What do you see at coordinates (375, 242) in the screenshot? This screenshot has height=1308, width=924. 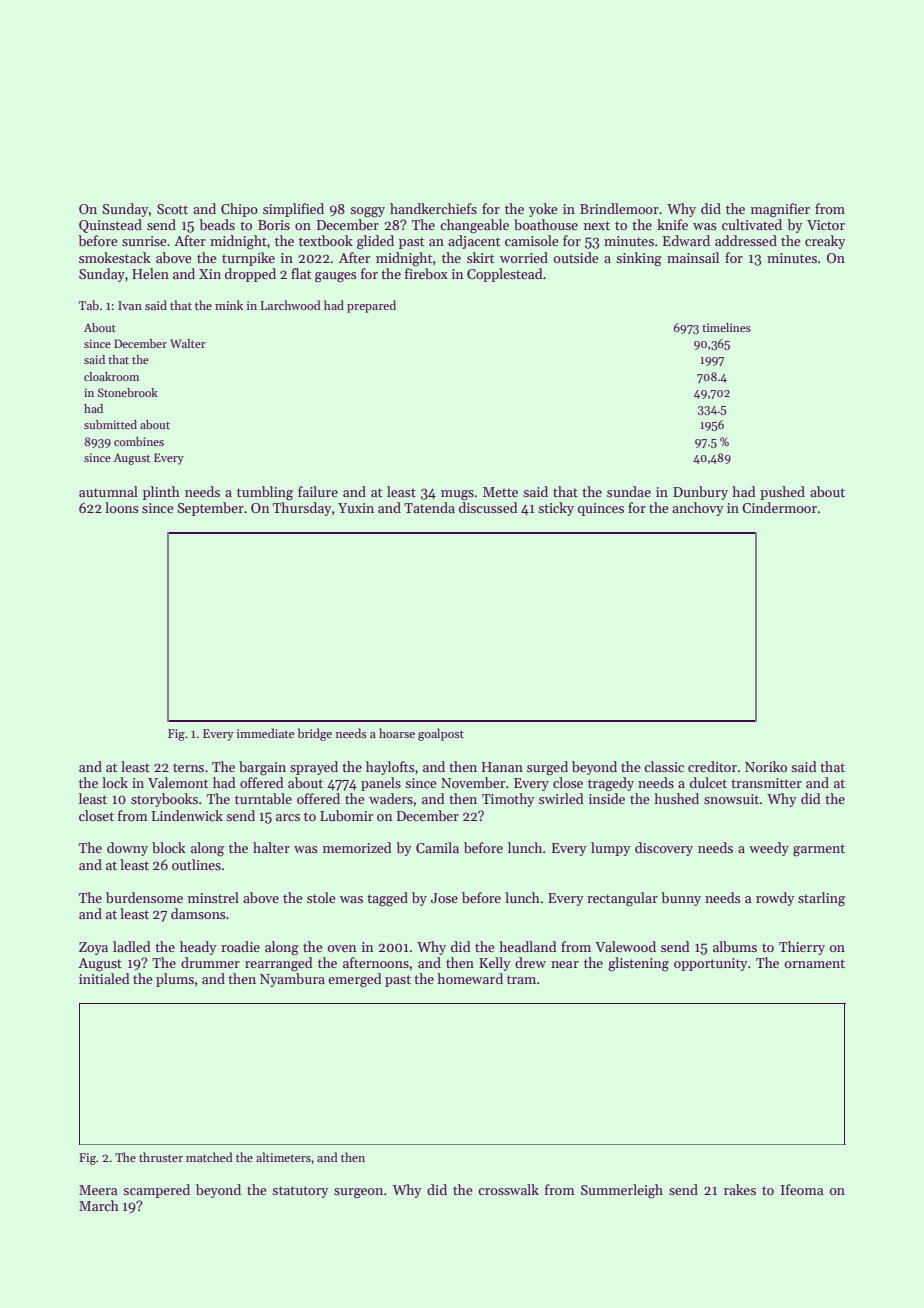 I see `glided` at bounding box center [375, 242].
